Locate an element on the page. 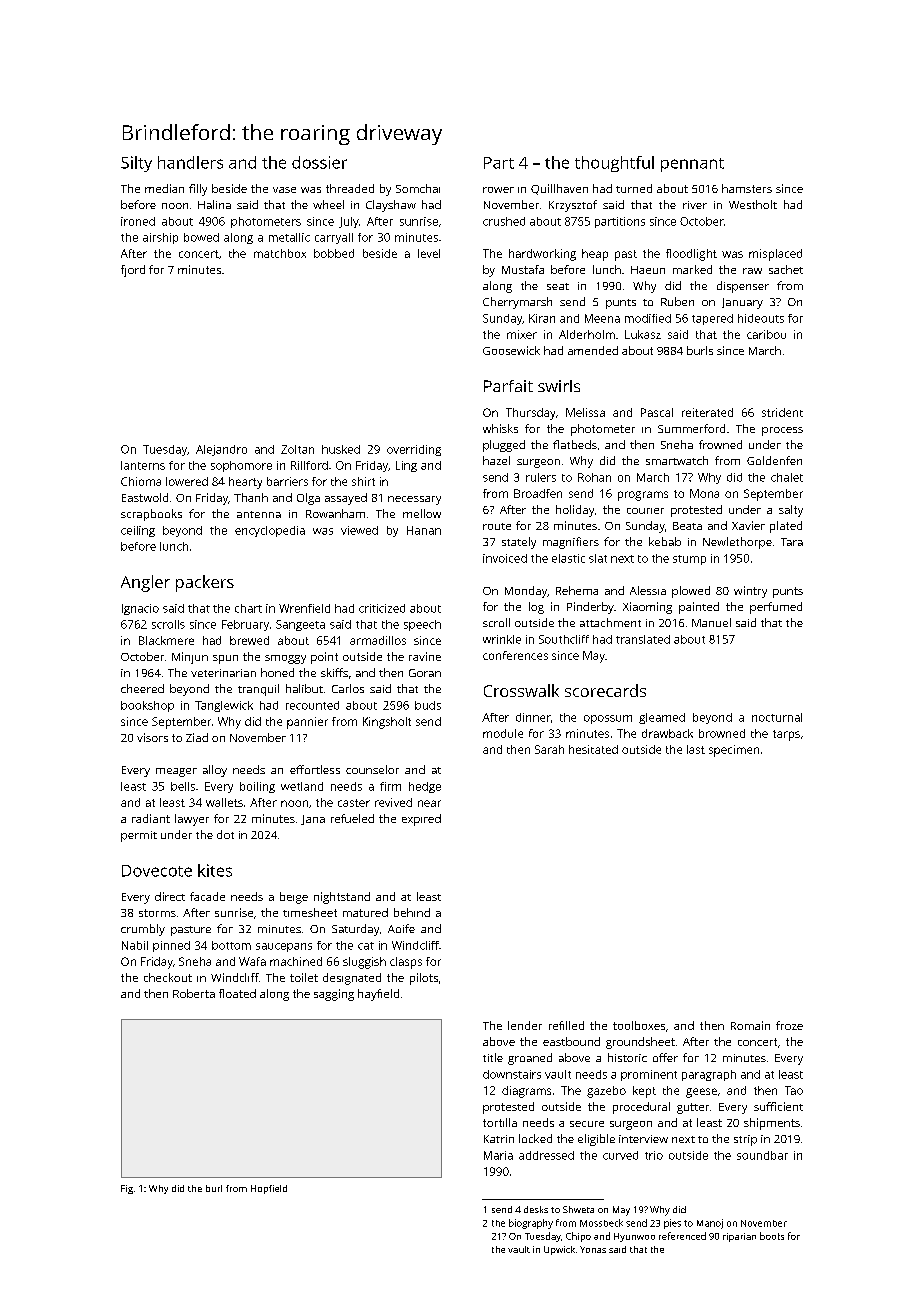  Parfait is located at coordinates (508, 386).
